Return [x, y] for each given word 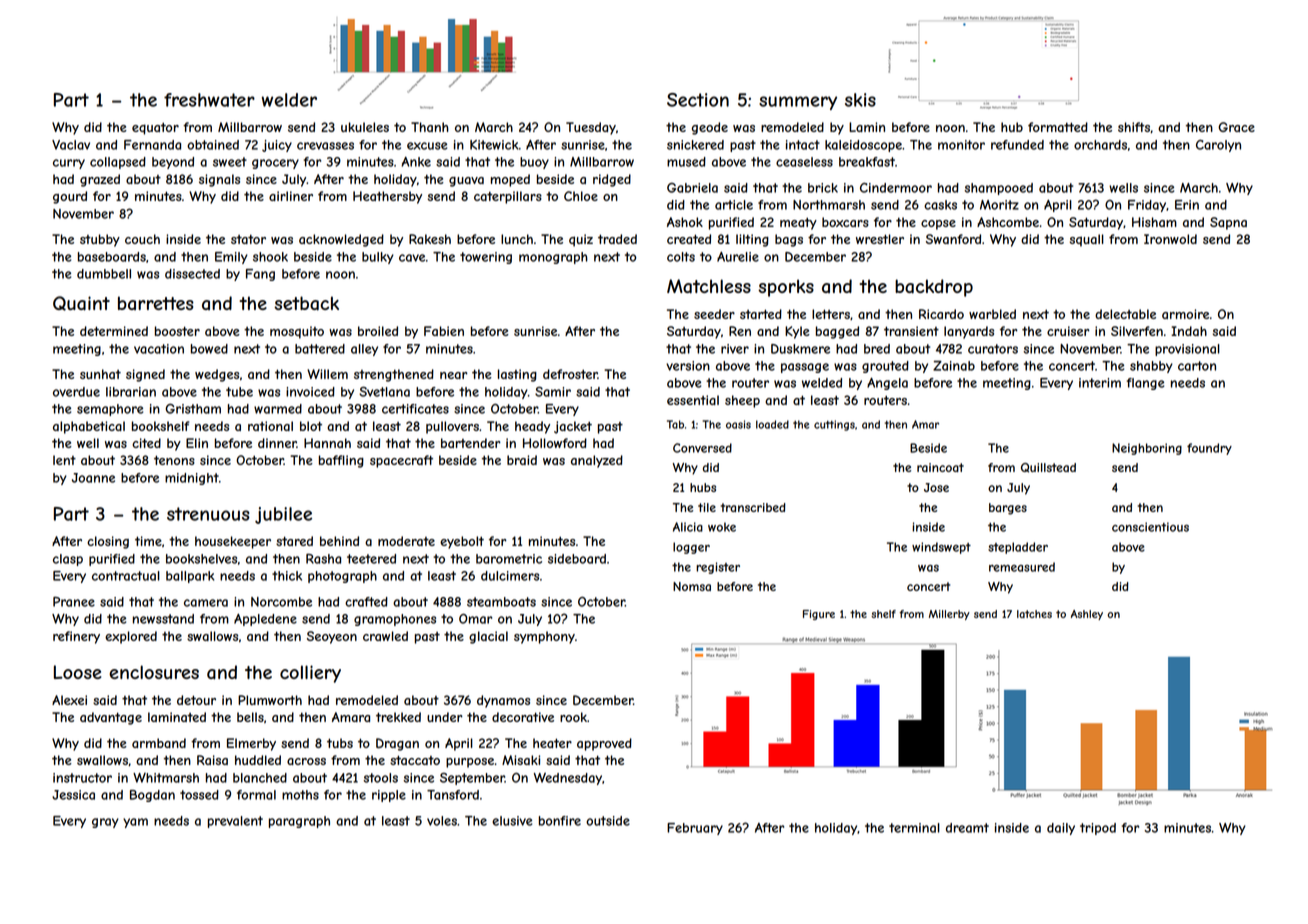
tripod [1098, 829]
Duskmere [800, 349]
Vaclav [71, 145]
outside [608, 821]
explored [131, 637]
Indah [1189, 331]
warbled [992, 314]
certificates [415, 409]
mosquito [297, 332]
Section [698, 100]
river [735, 349]
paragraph [299, 822]
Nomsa [692, 586]
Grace [1236, 127]
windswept [941, 548]
